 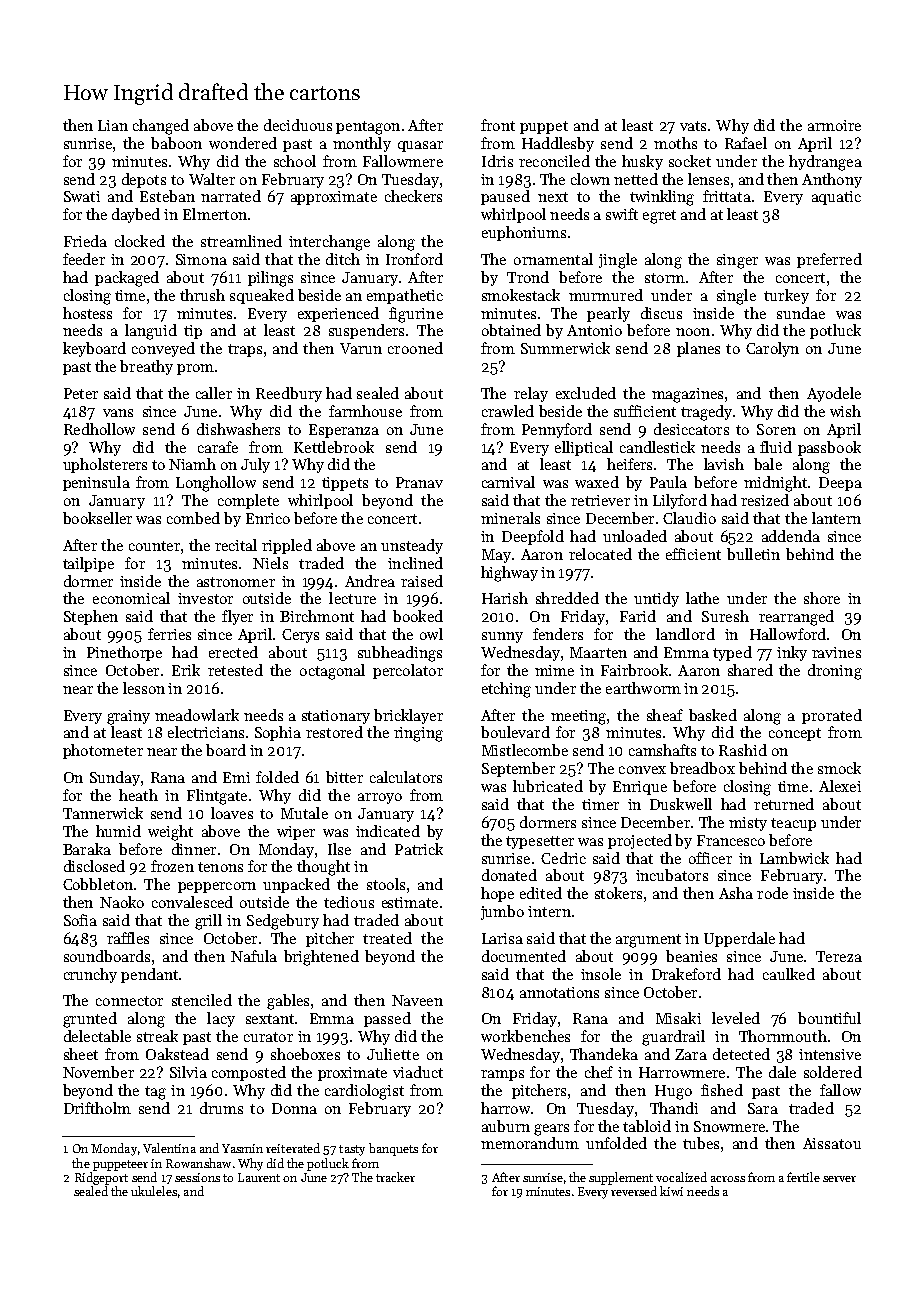 I want to click on armoire, so click(x=834, y=125).
